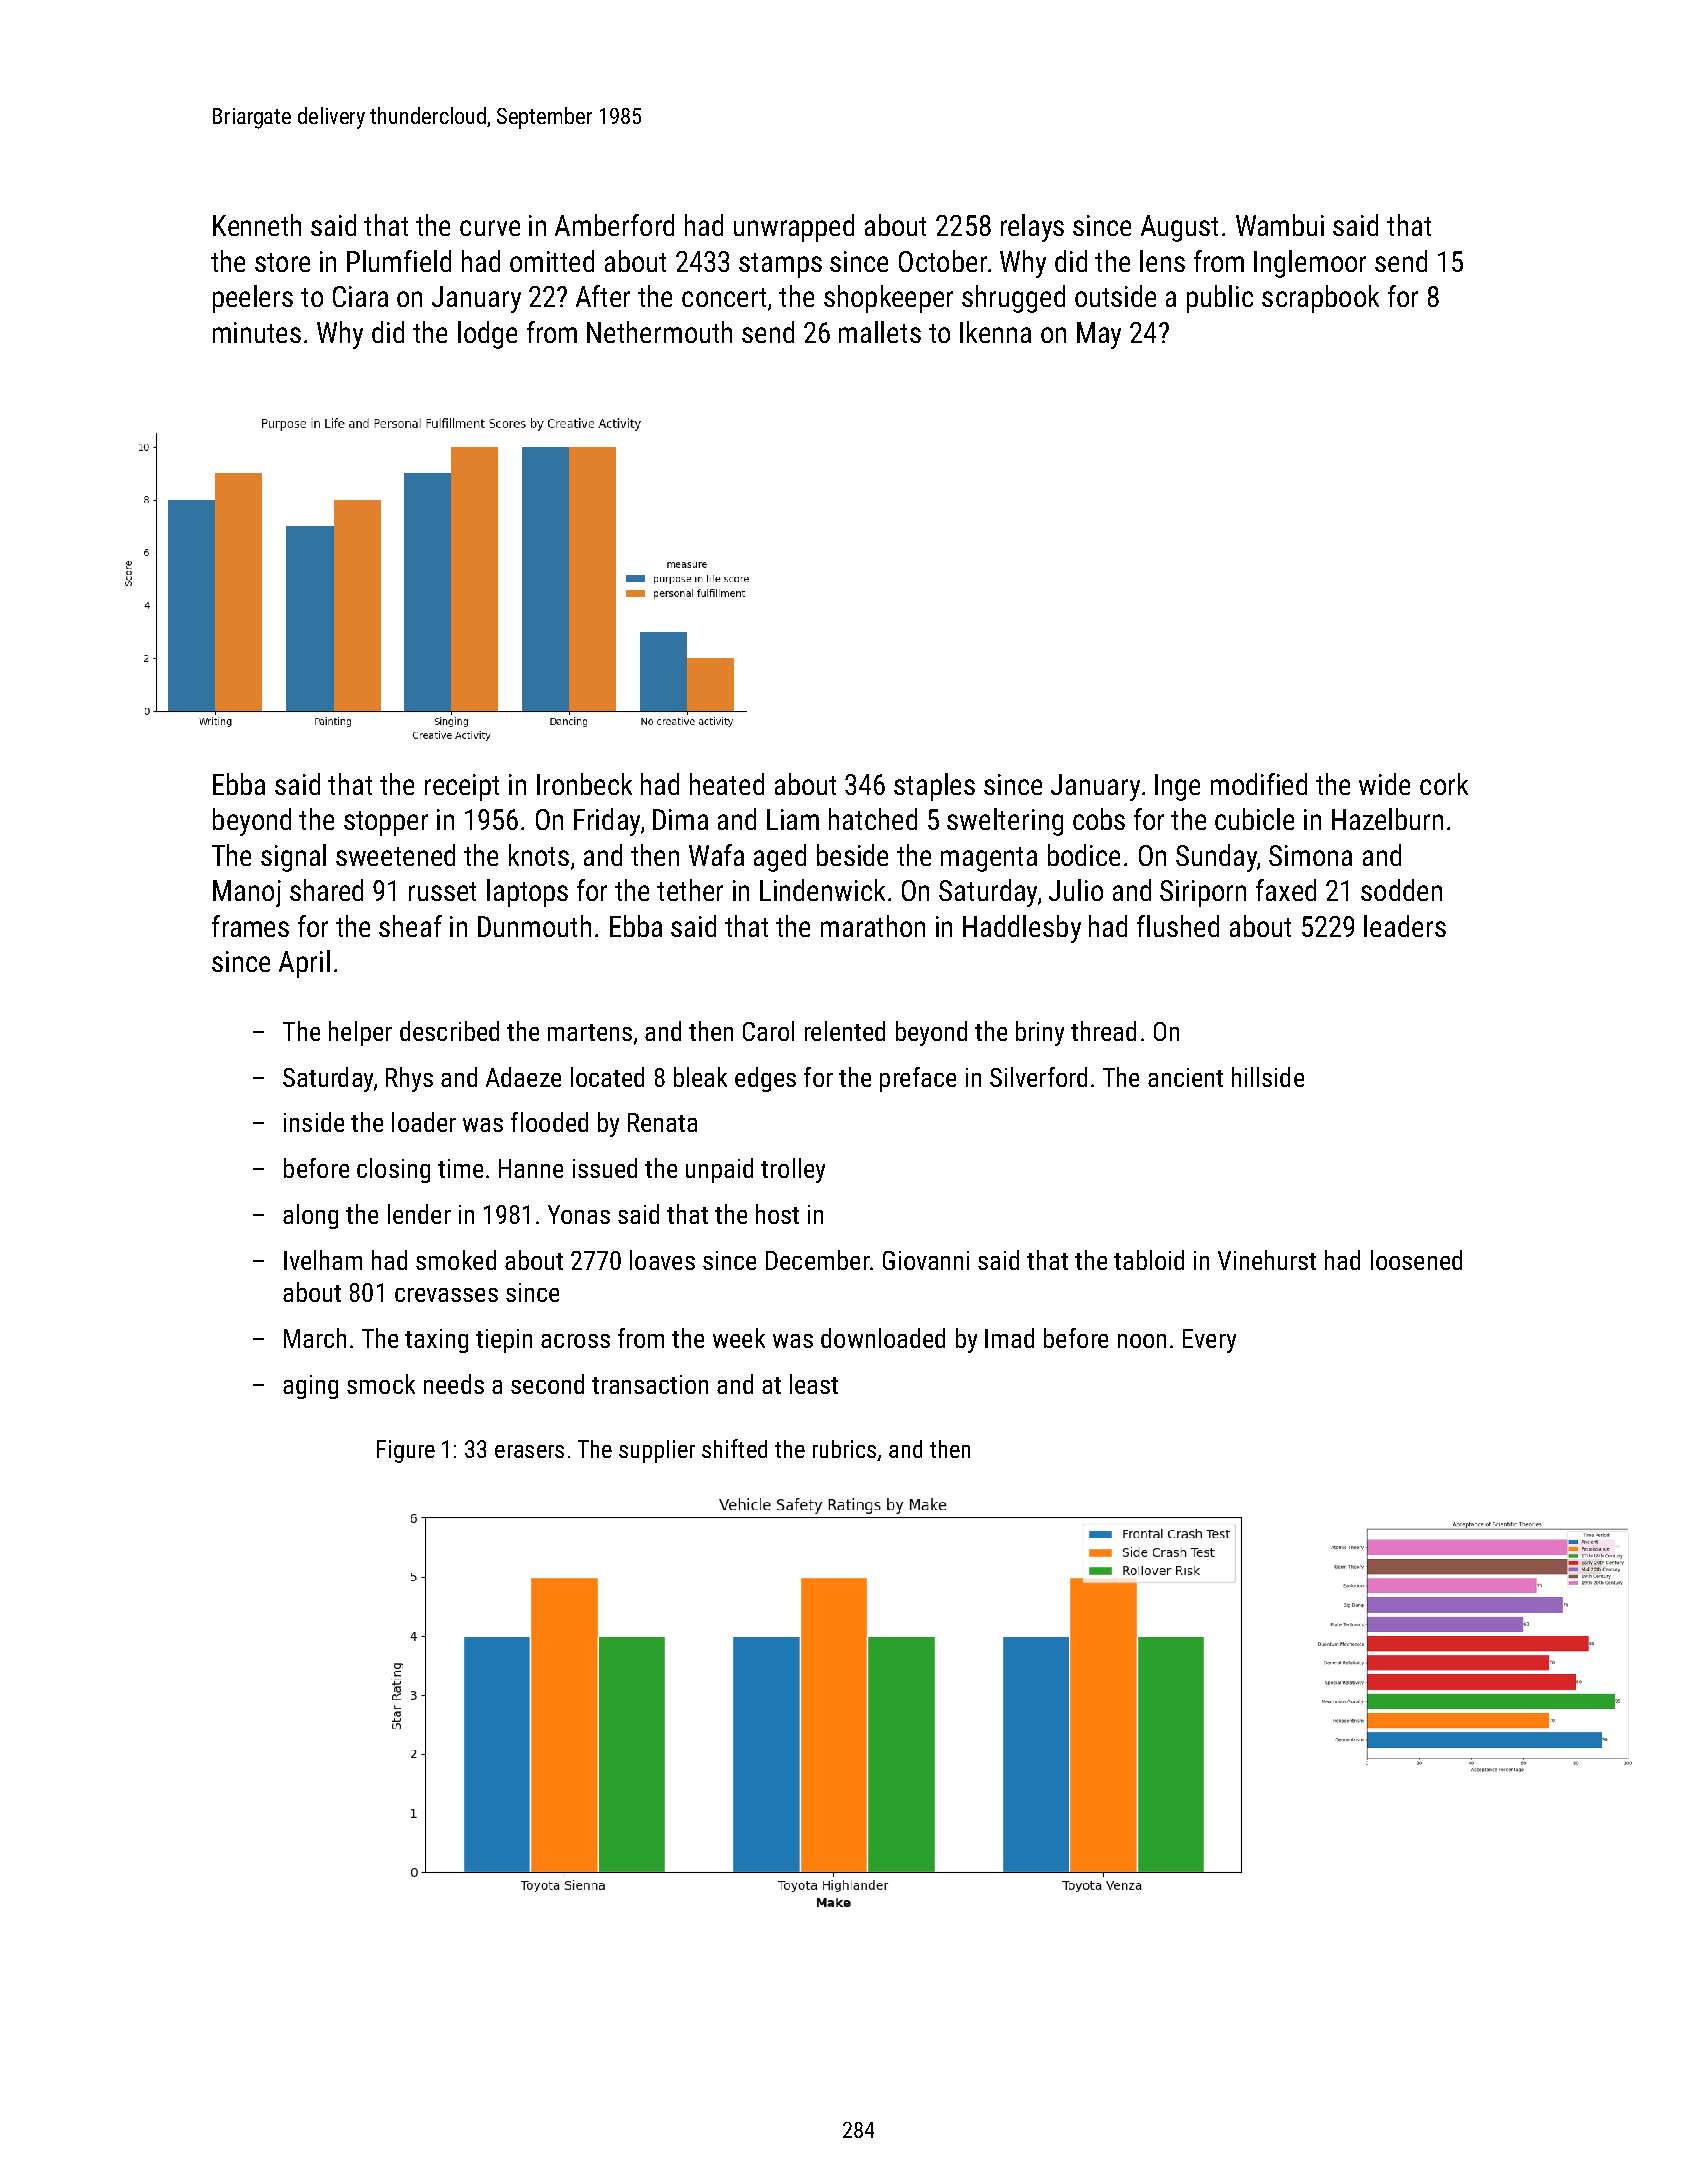 The height and width of the screenshot is (2178, 1683). Describe the element at coordinates (529, 1451) in the screenshot. I see `erasers` at that location.
